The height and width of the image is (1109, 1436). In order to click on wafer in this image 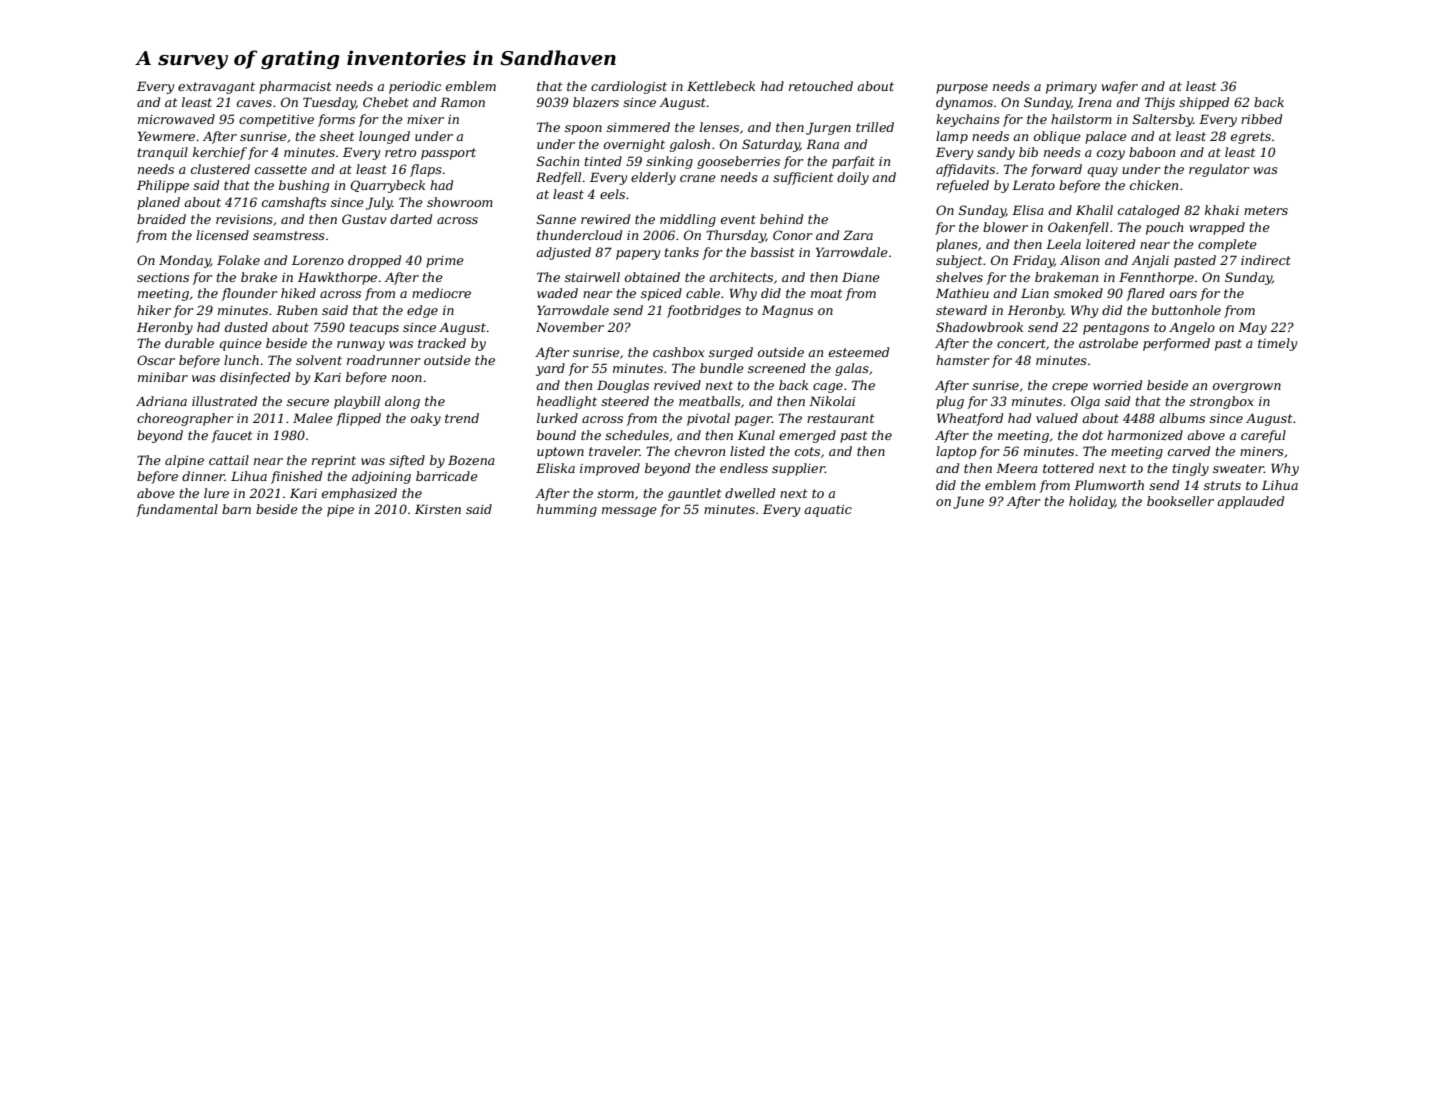, I will do `click(1119, 87)`.
